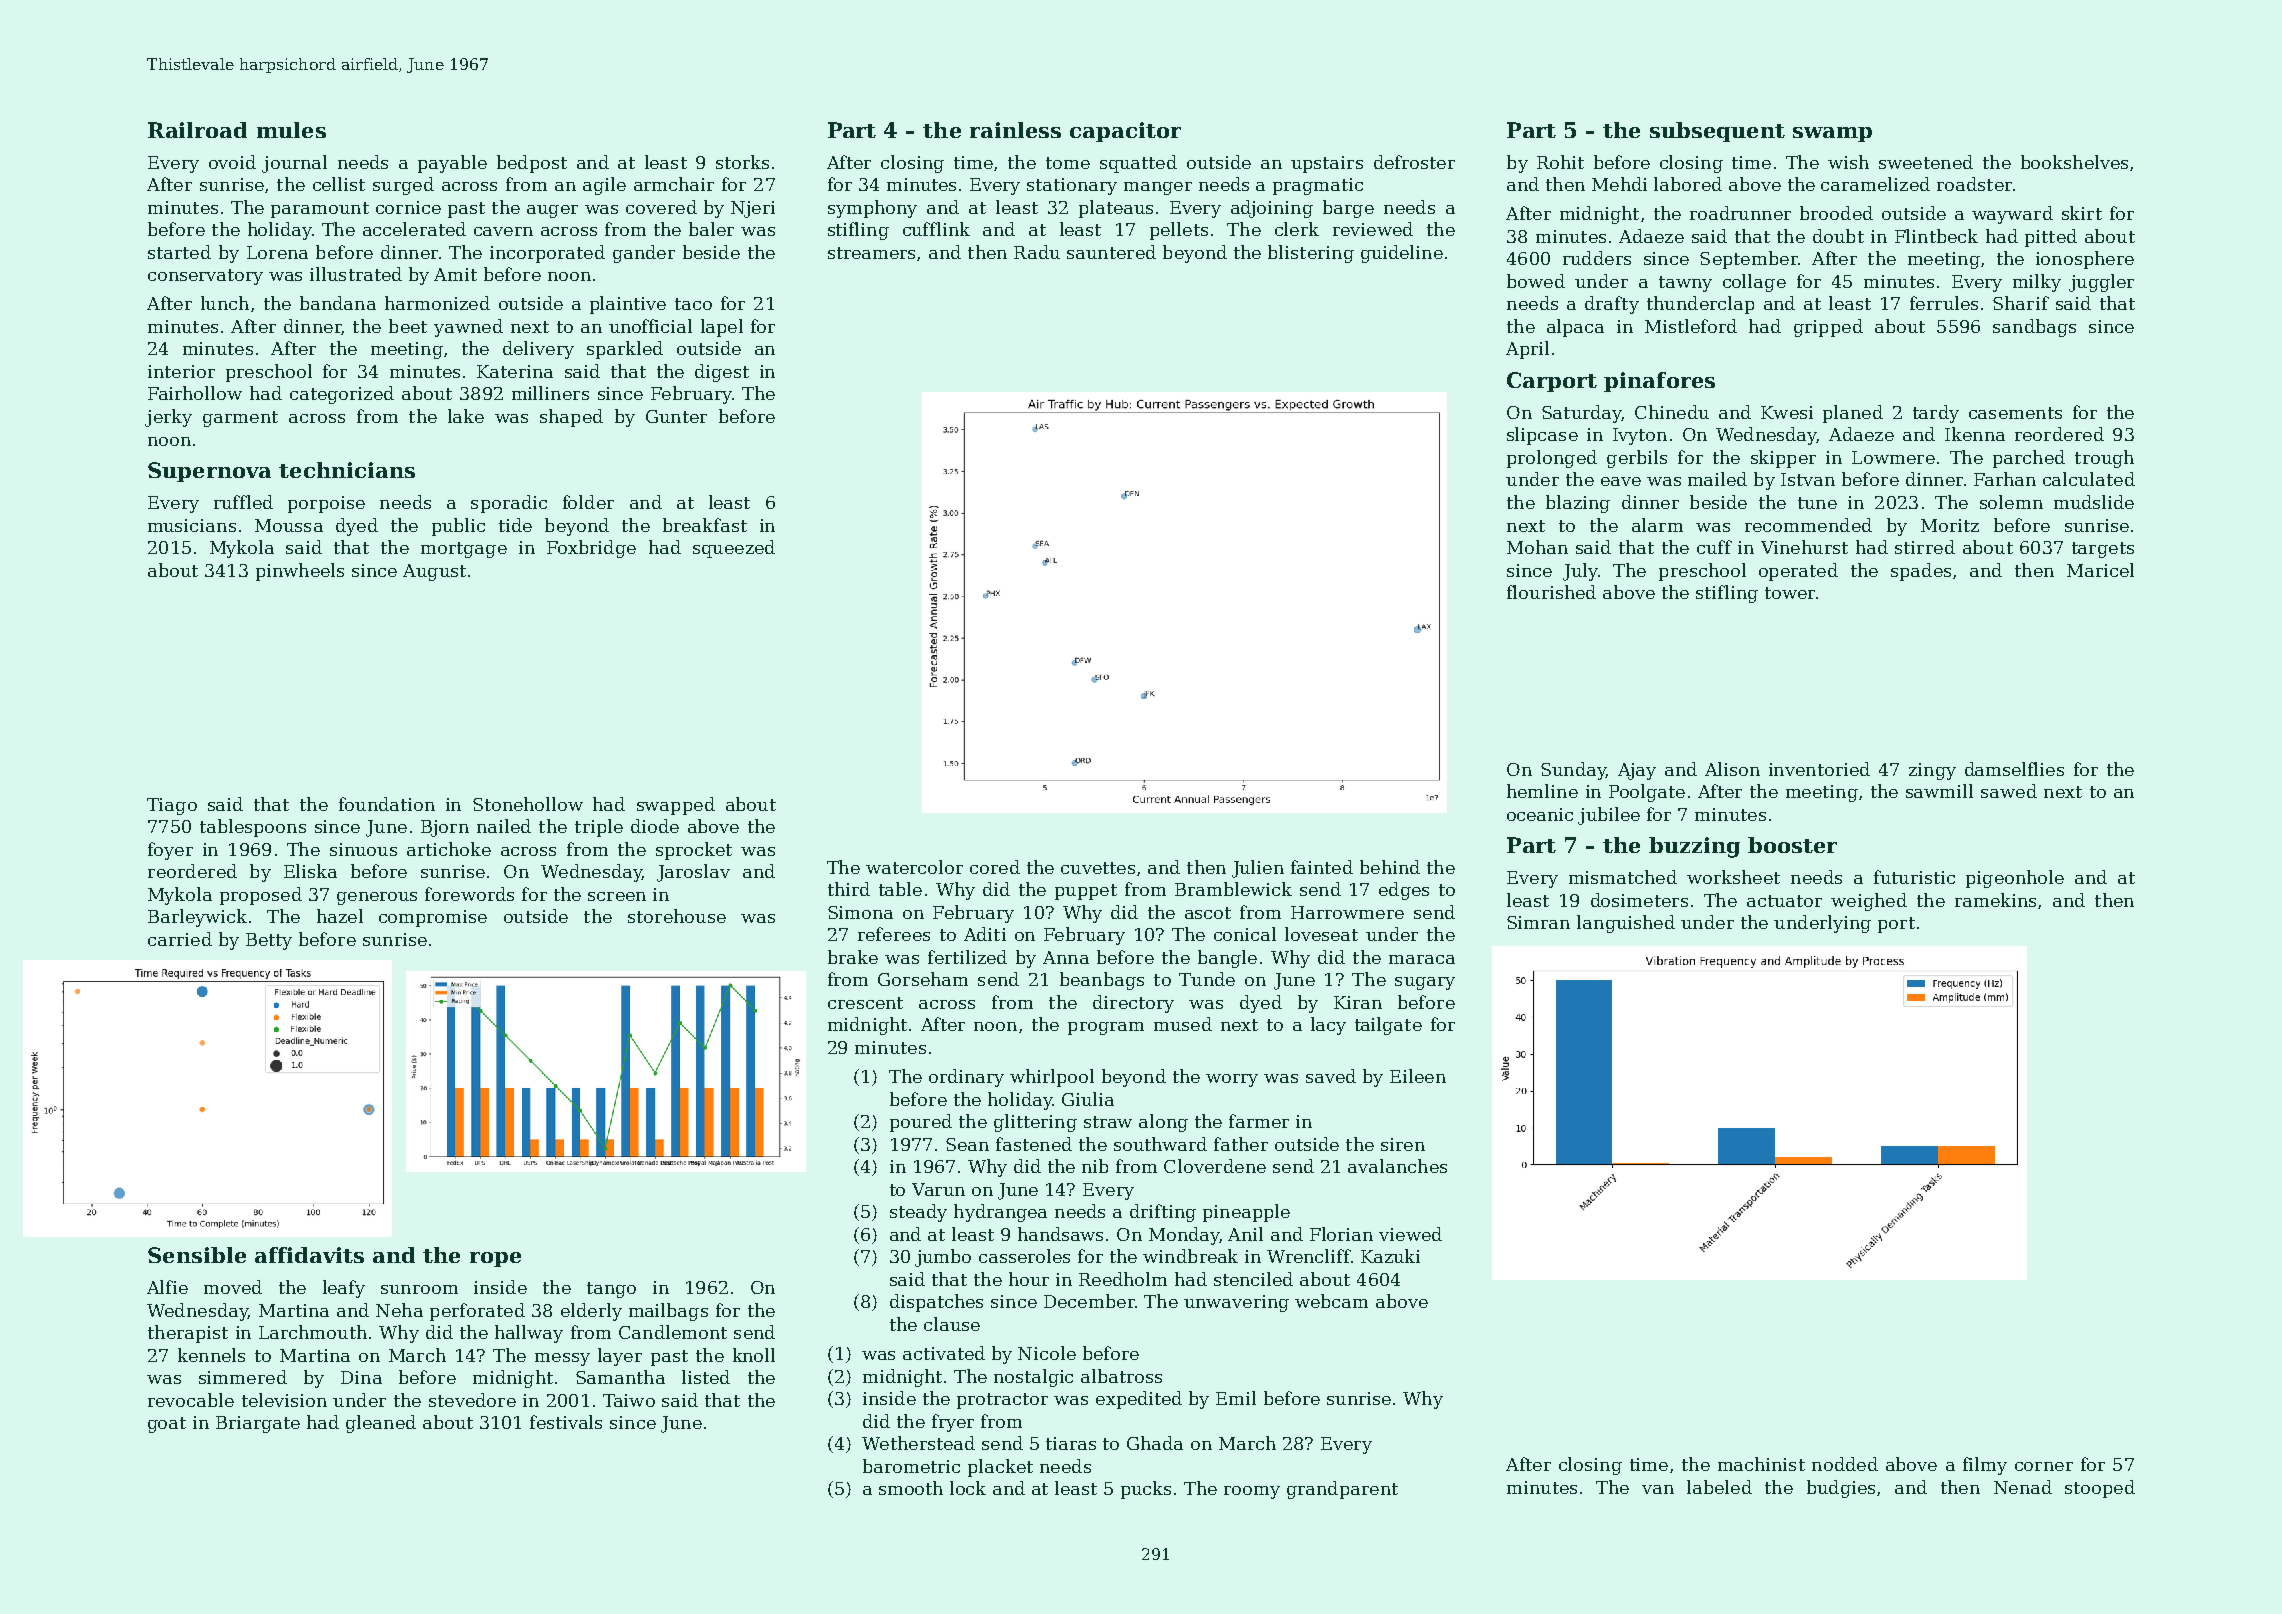  What do you see at coordinates (722, 373) in the screenshot?
I see `digest` at bounding box center [722, 373].
